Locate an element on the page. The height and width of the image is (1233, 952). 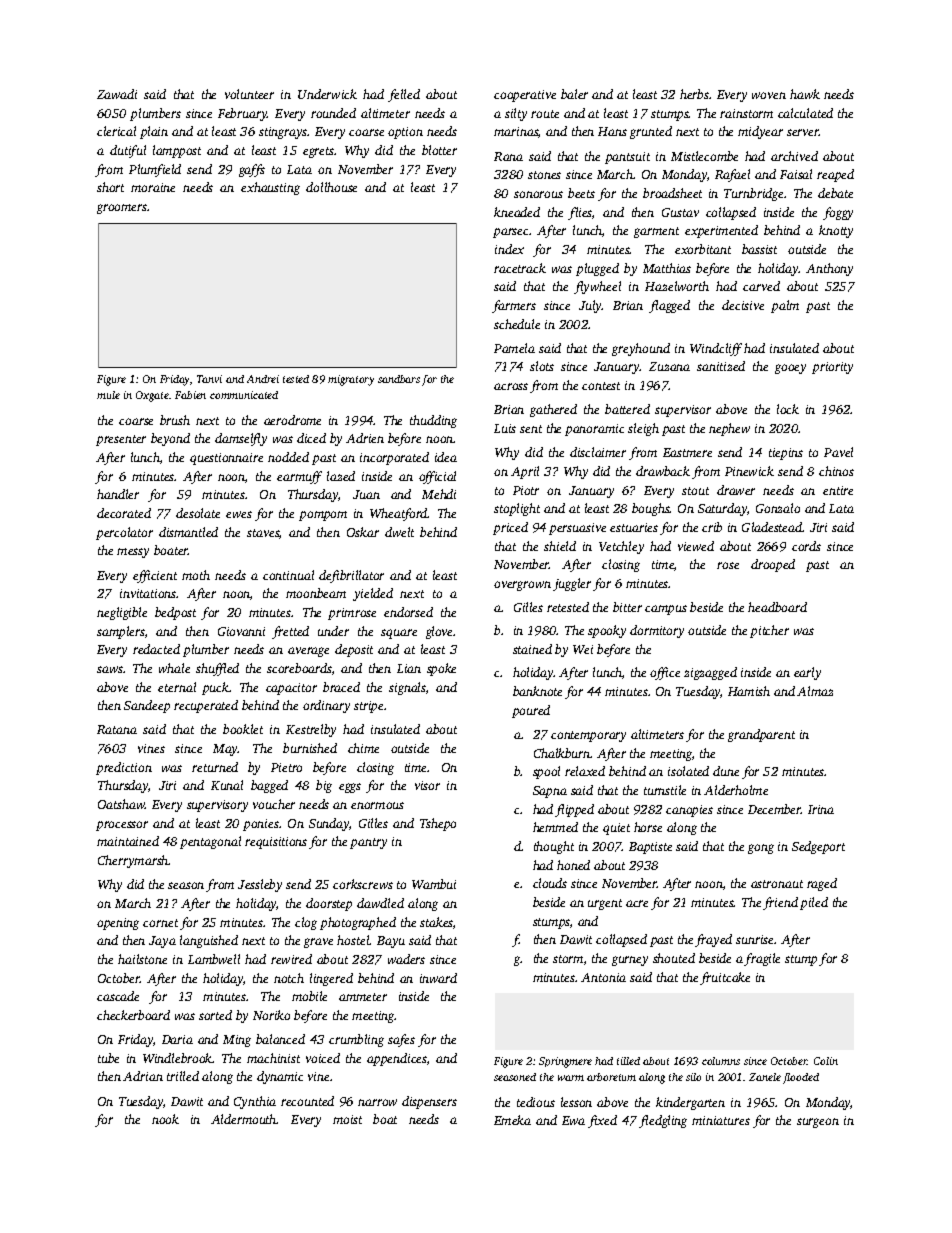
racetrack is located at coordinates (520, 268).
